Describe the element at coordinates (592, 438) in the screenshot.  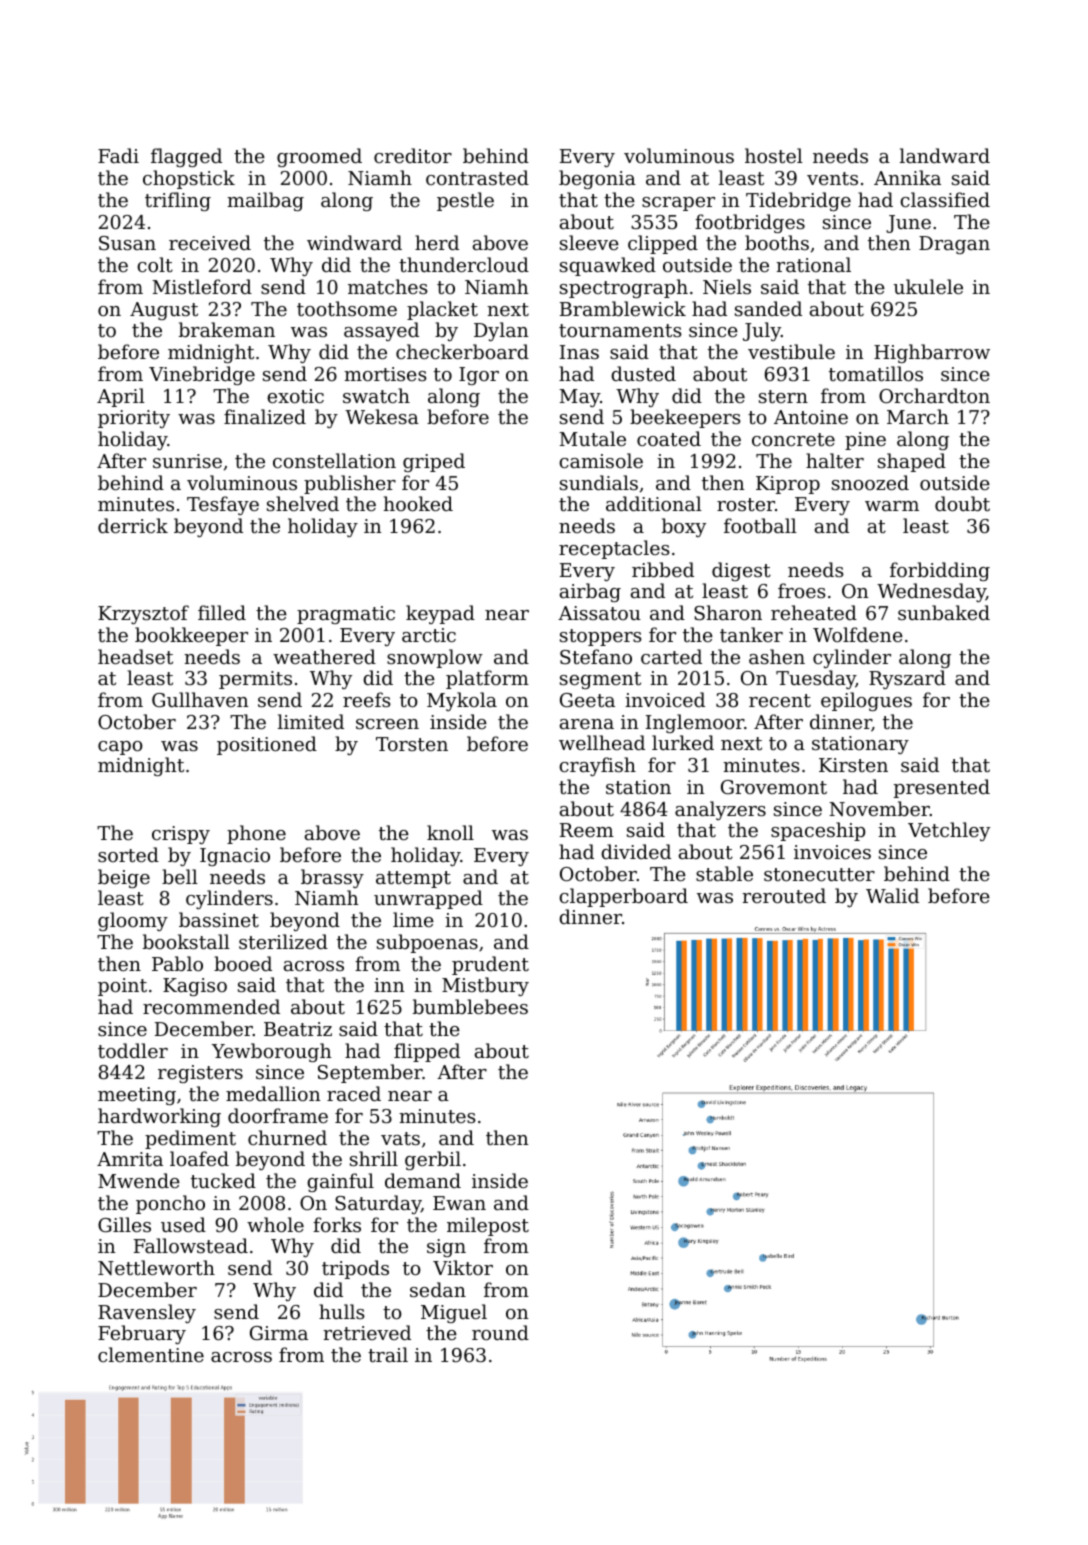
I see `Mutale` at that location.
